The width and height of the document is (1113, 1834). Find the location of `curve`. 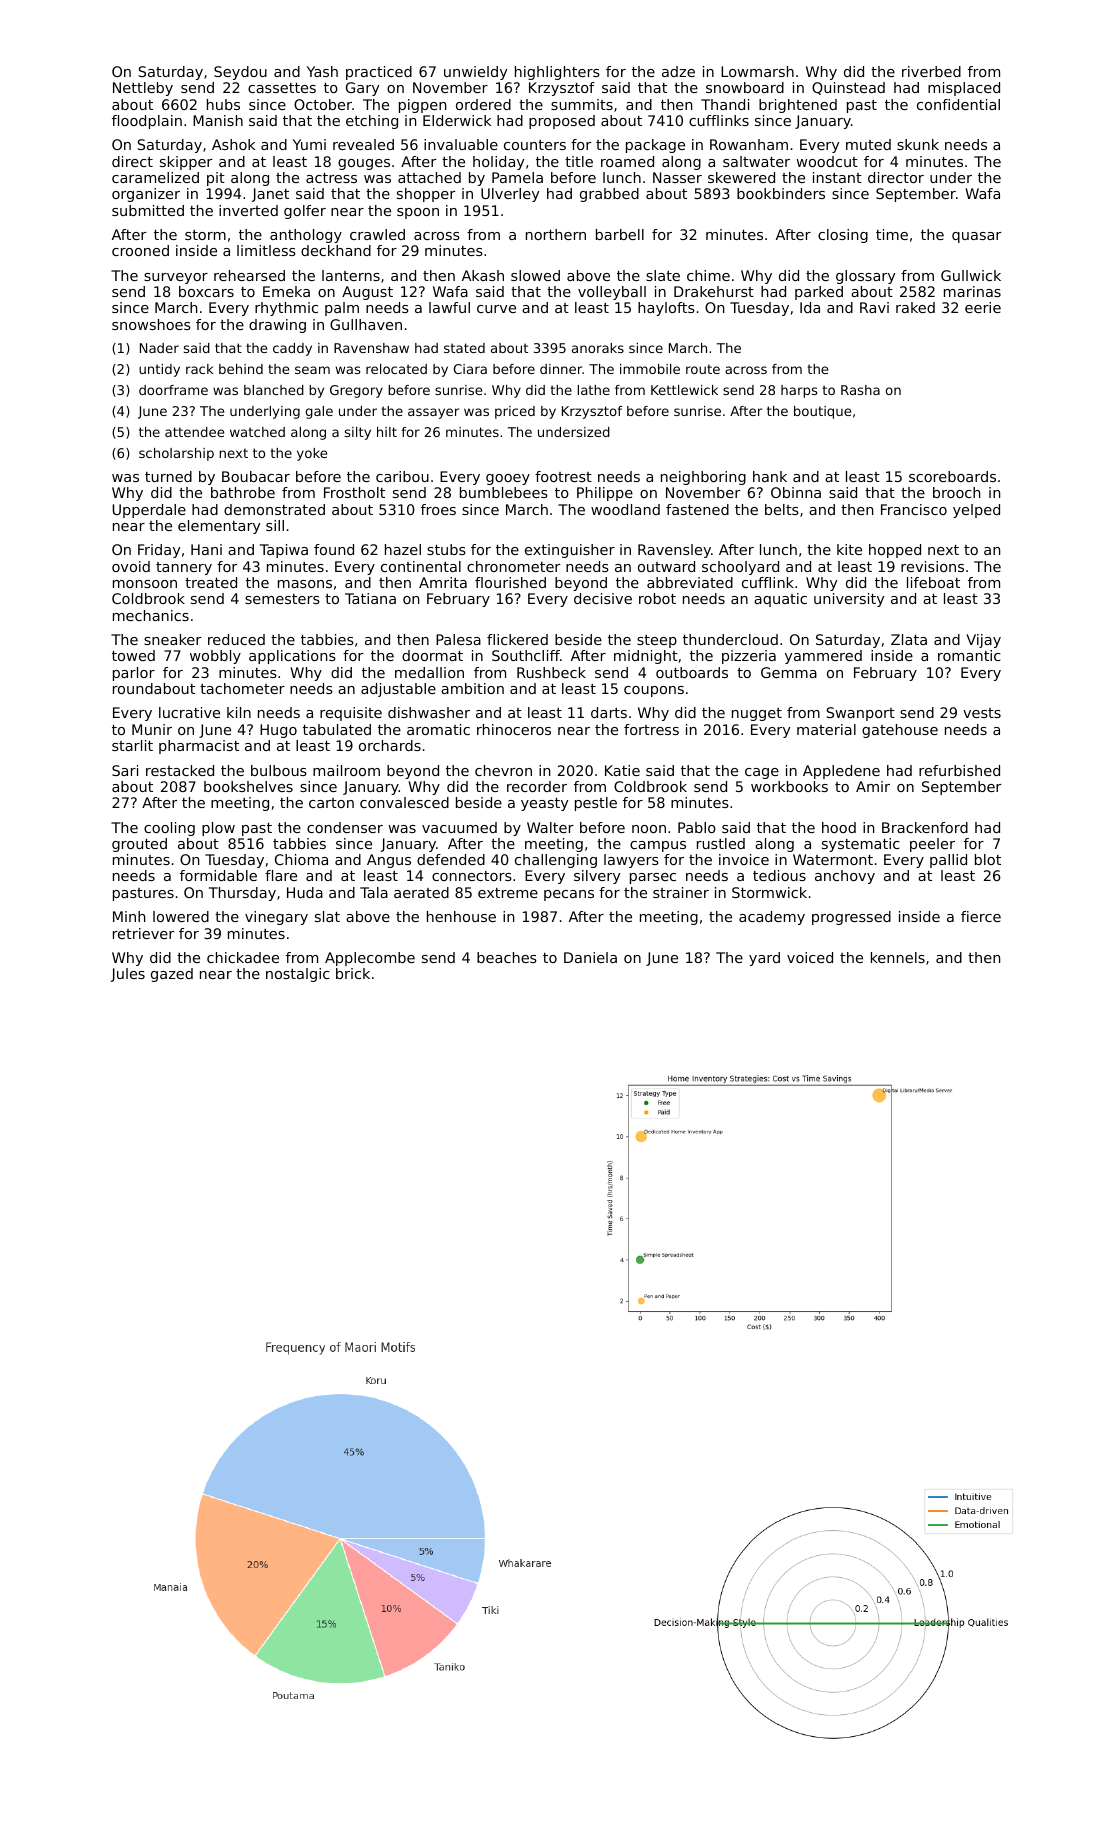

curve is located at coordinates (496, 309).
